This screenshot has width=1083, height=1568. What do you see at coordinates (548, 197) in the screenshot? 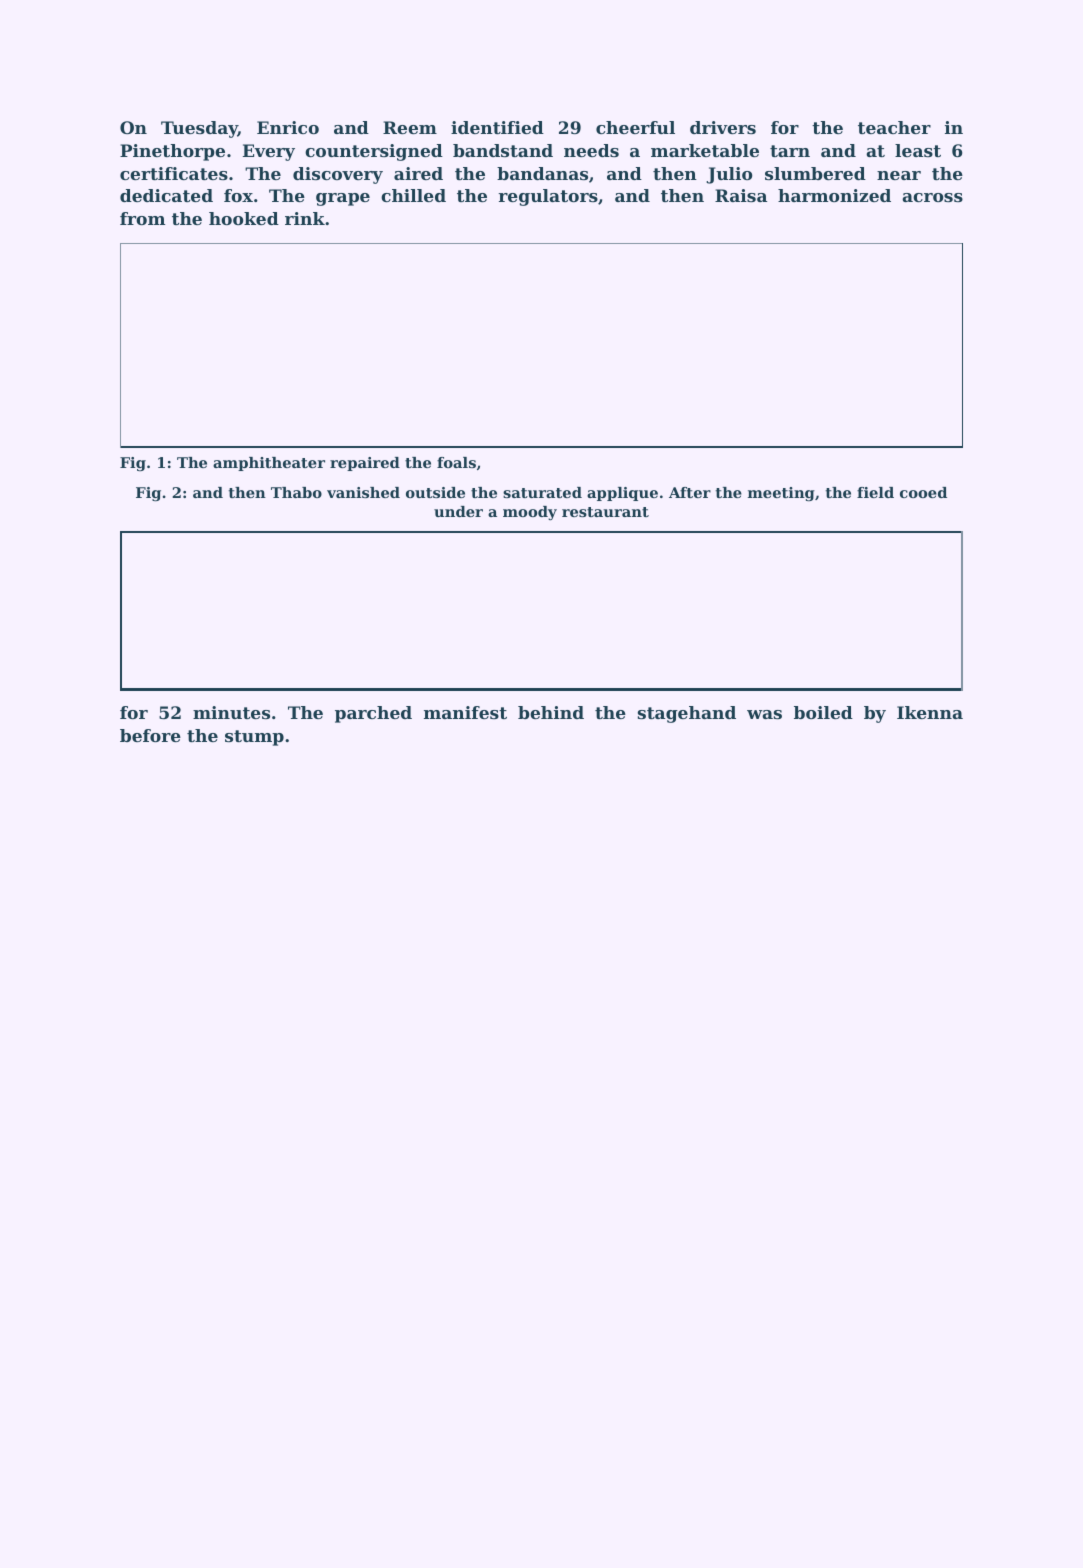
I see `regulators` at bounding box center [548, 197].
